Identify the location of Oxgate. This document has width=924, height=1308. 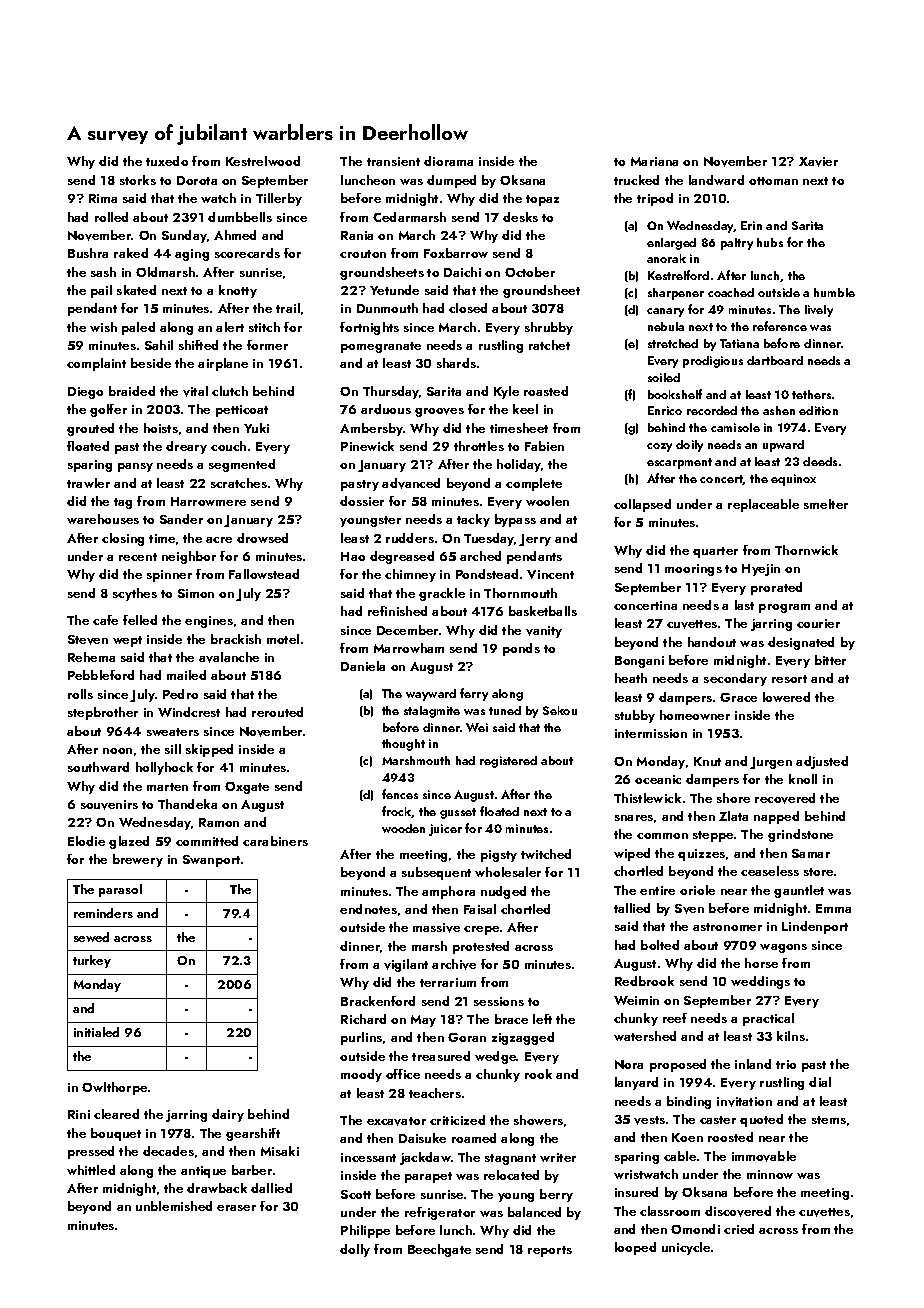
(247, 788).
